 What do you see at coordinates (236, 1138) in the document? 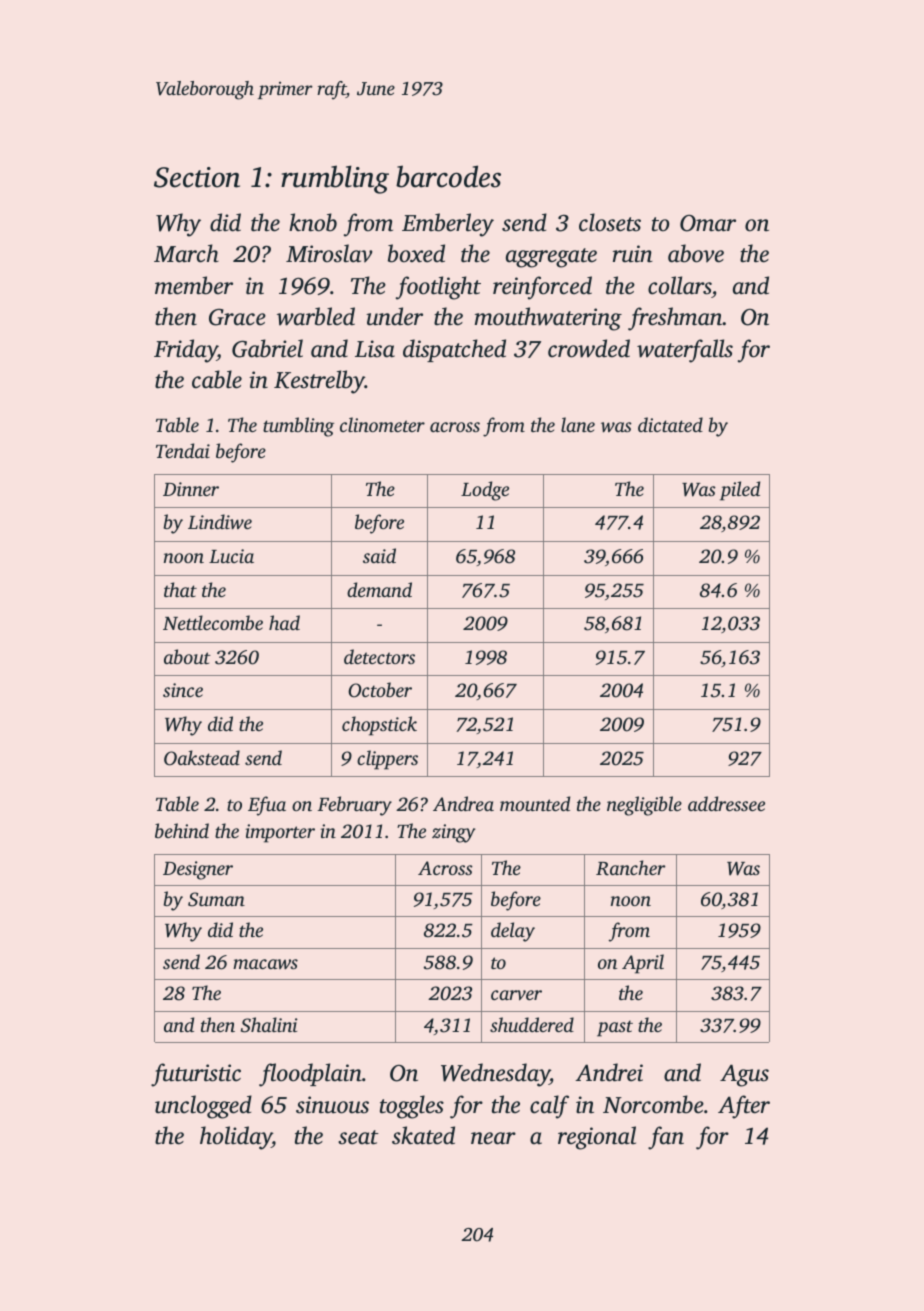
I see `holiday` at bounding box center [236, 1138].
